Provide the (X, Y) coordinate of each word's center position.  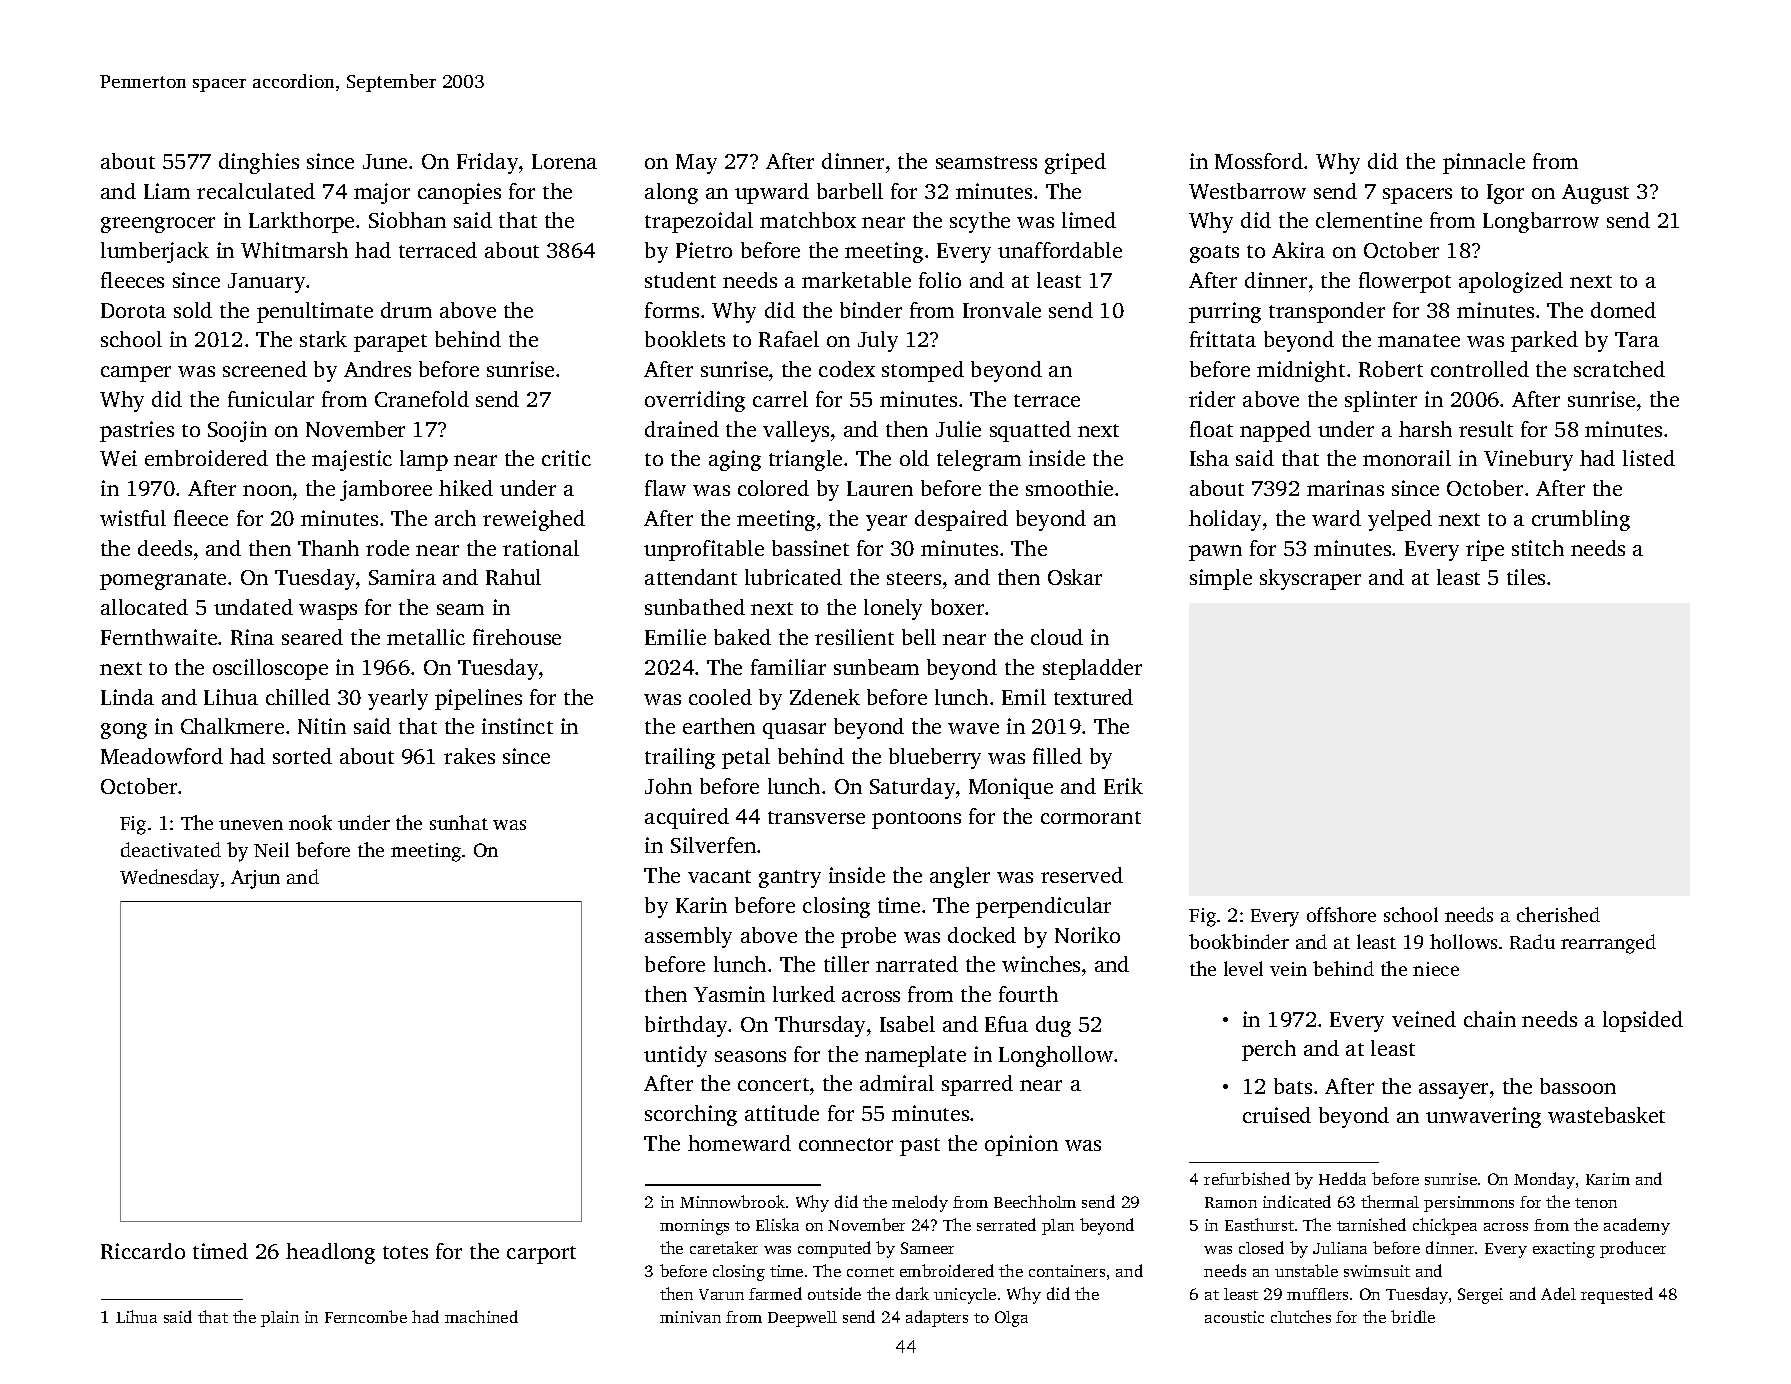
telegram (979, 460)
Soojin (237, 431)
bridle (1413, 1316)
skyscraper (1310, 579)
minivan (690, 1317)
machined (481, 1316)
